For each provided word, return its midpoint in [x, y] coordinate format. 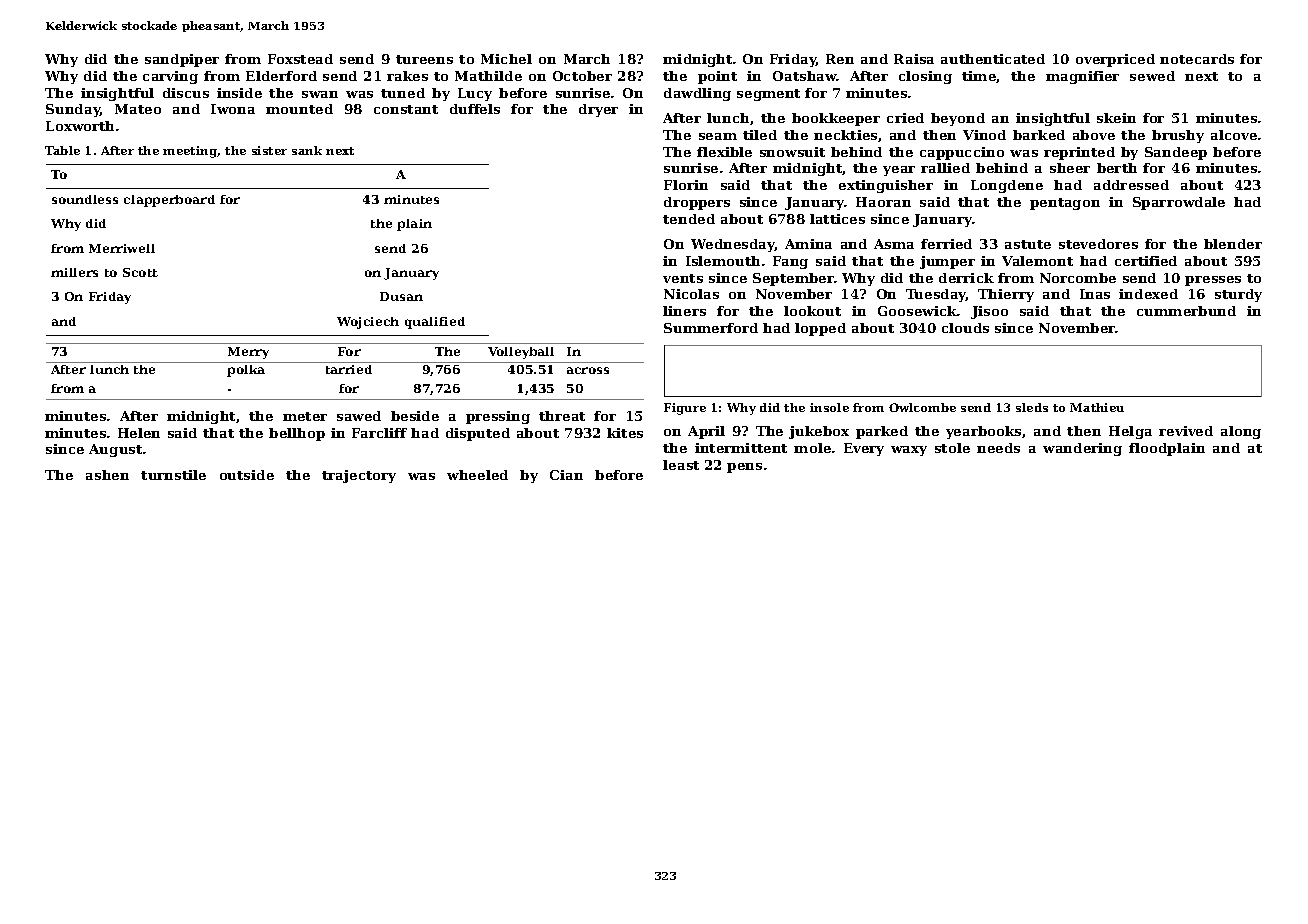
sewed [1152, 76]
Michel [506, 59]
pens [744, 468]
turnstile [173, 475]
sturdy [1238, 295]
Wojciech [368, 323]
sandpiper [182, 60]
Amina [808, 244]
